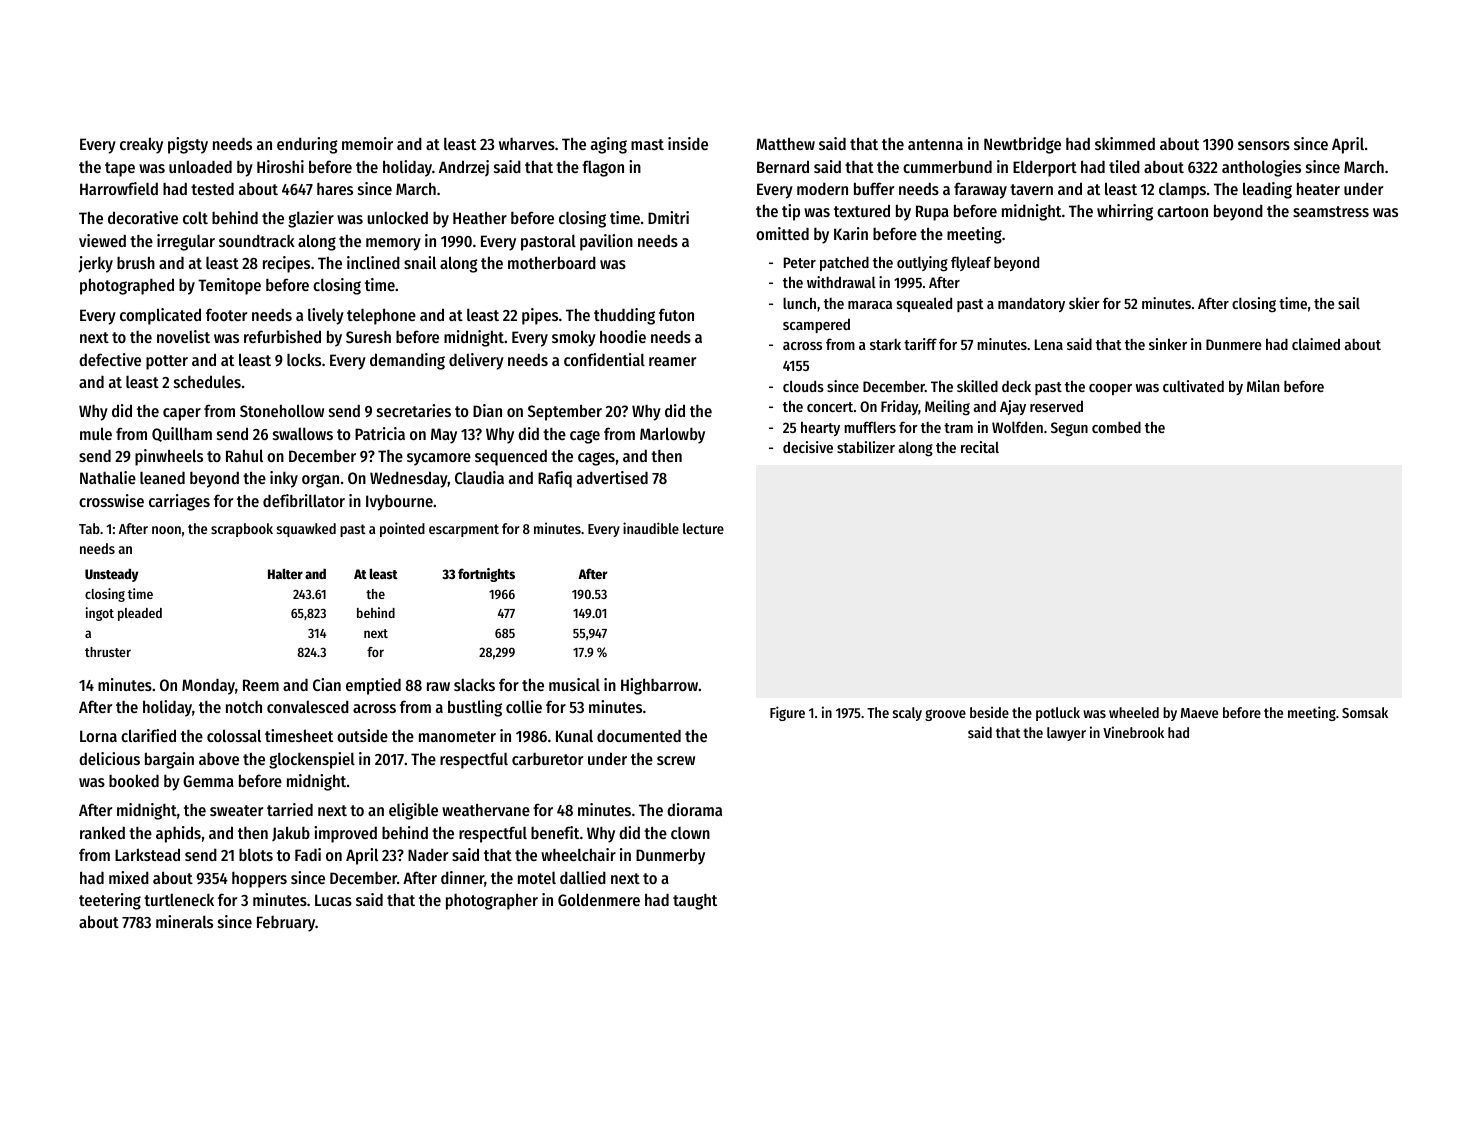 The height and width of the screenshot is (1145, 1481). Describe the element at coordinates (143, 217) in the screenshot. I see `decorative` at that location.
